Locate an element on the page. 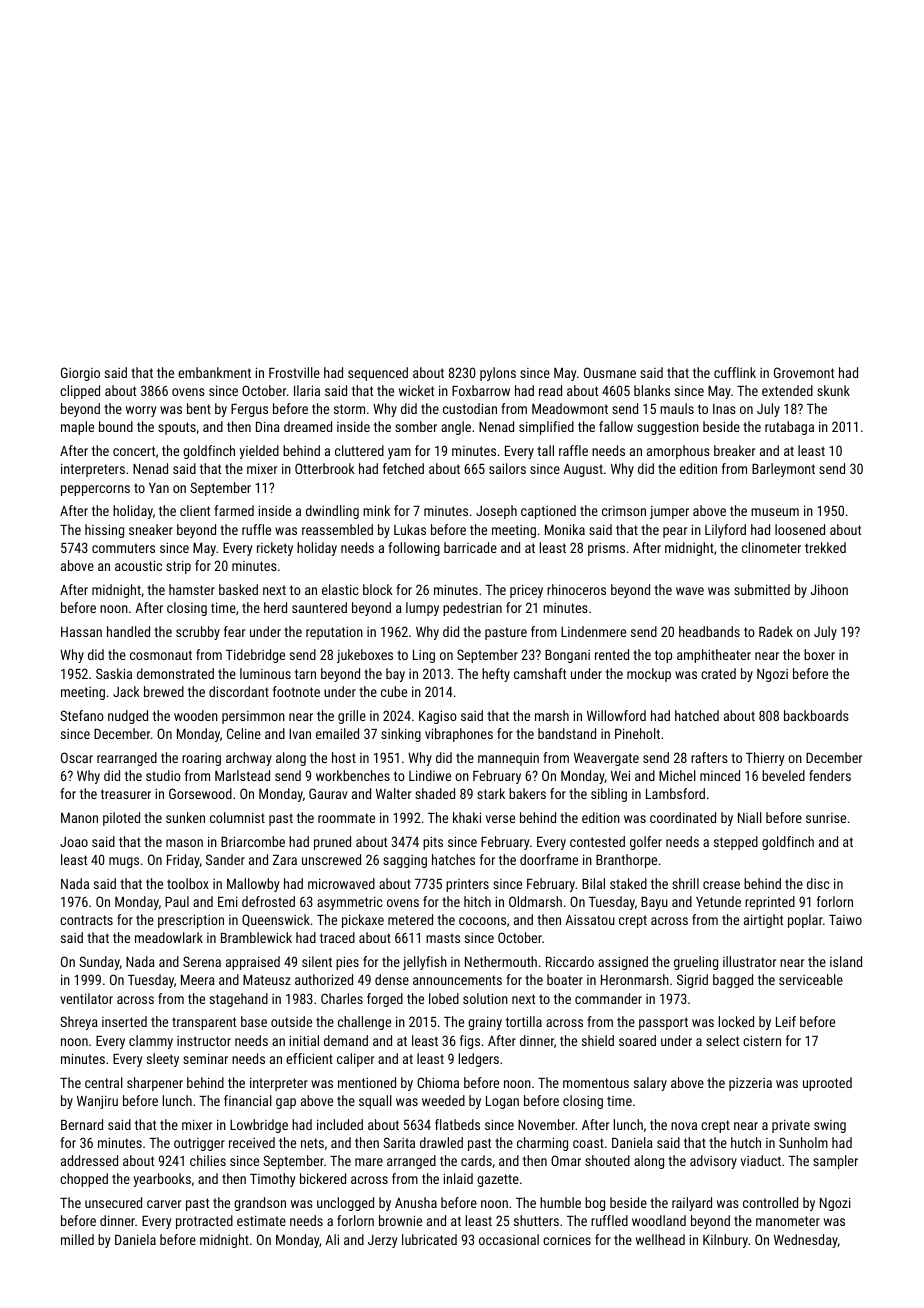 The image size is (924, 1308). simplified is located at coordinates (546, 428).
